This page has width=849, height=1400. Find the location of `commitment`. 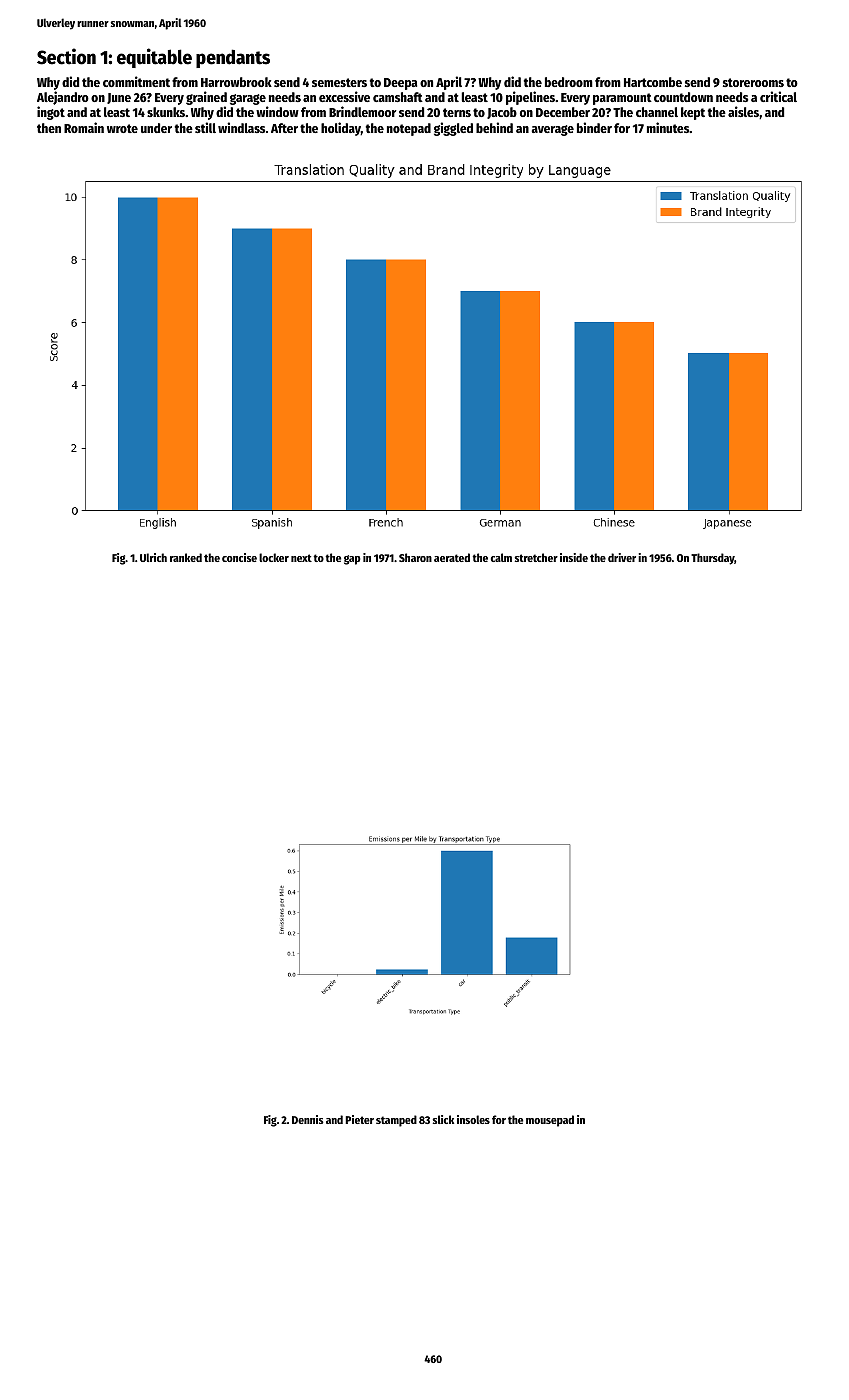

commitment is located at coordinates (136, 81).
